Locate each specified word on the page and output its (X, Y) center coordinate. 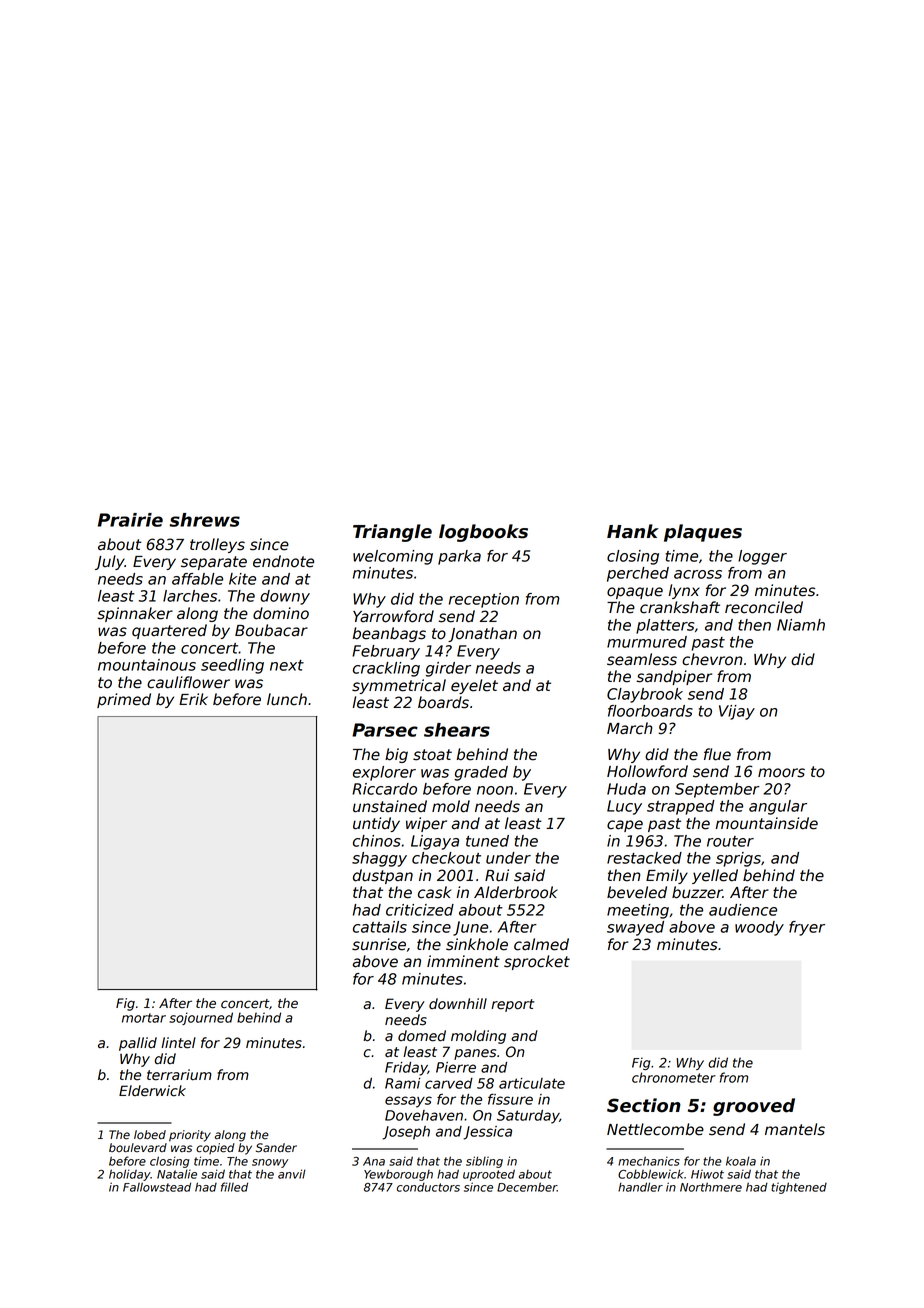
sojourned (201, 1018)
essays (408, 1102)
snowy (270, 1163)
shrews (204, 520)
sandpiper (674, 677)
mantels (795, 1129)
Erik (193, 699)
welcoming (393, 557)
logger (762, 557)
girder (448, 669)
